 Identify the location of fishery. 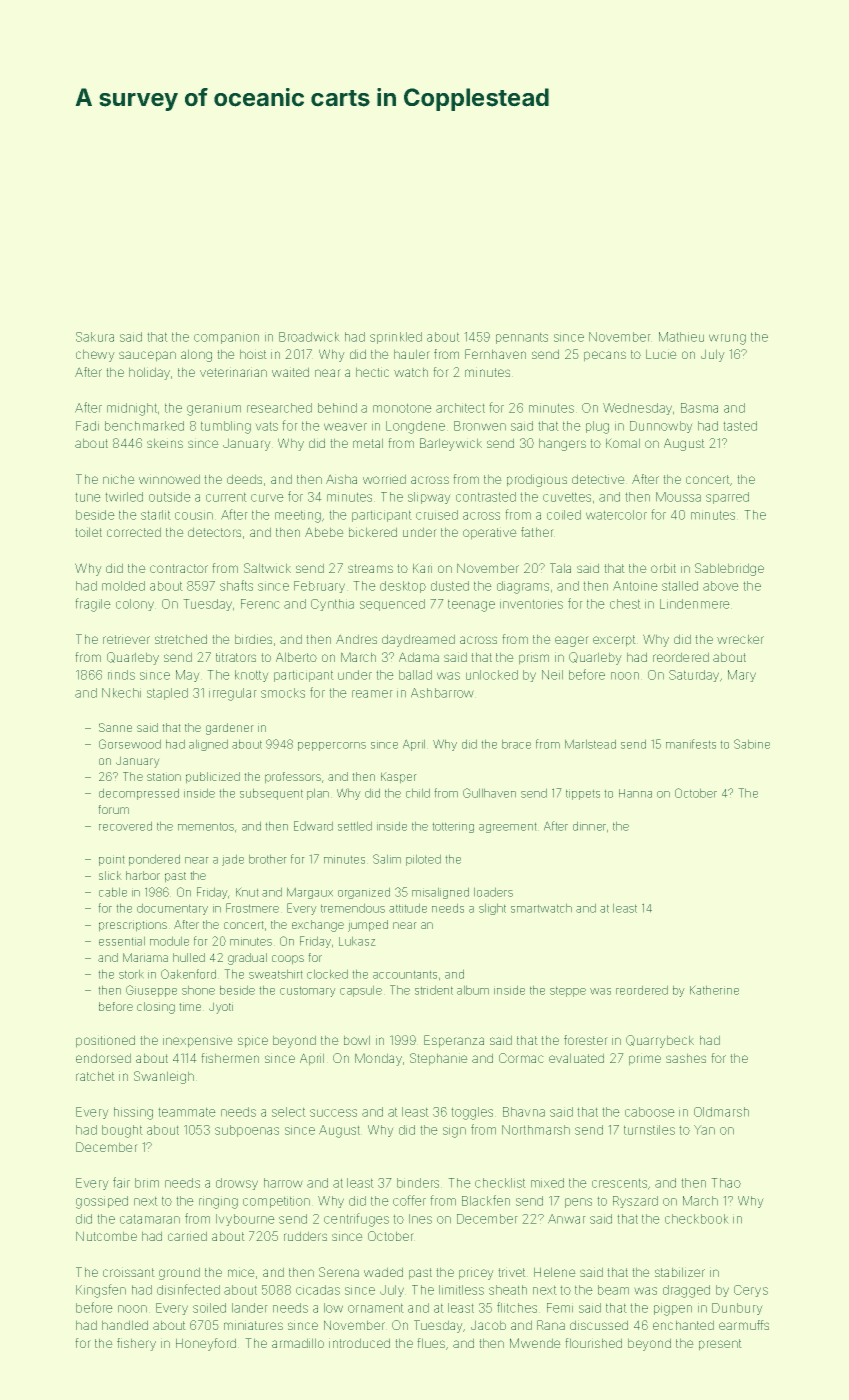
(136, 1344).
